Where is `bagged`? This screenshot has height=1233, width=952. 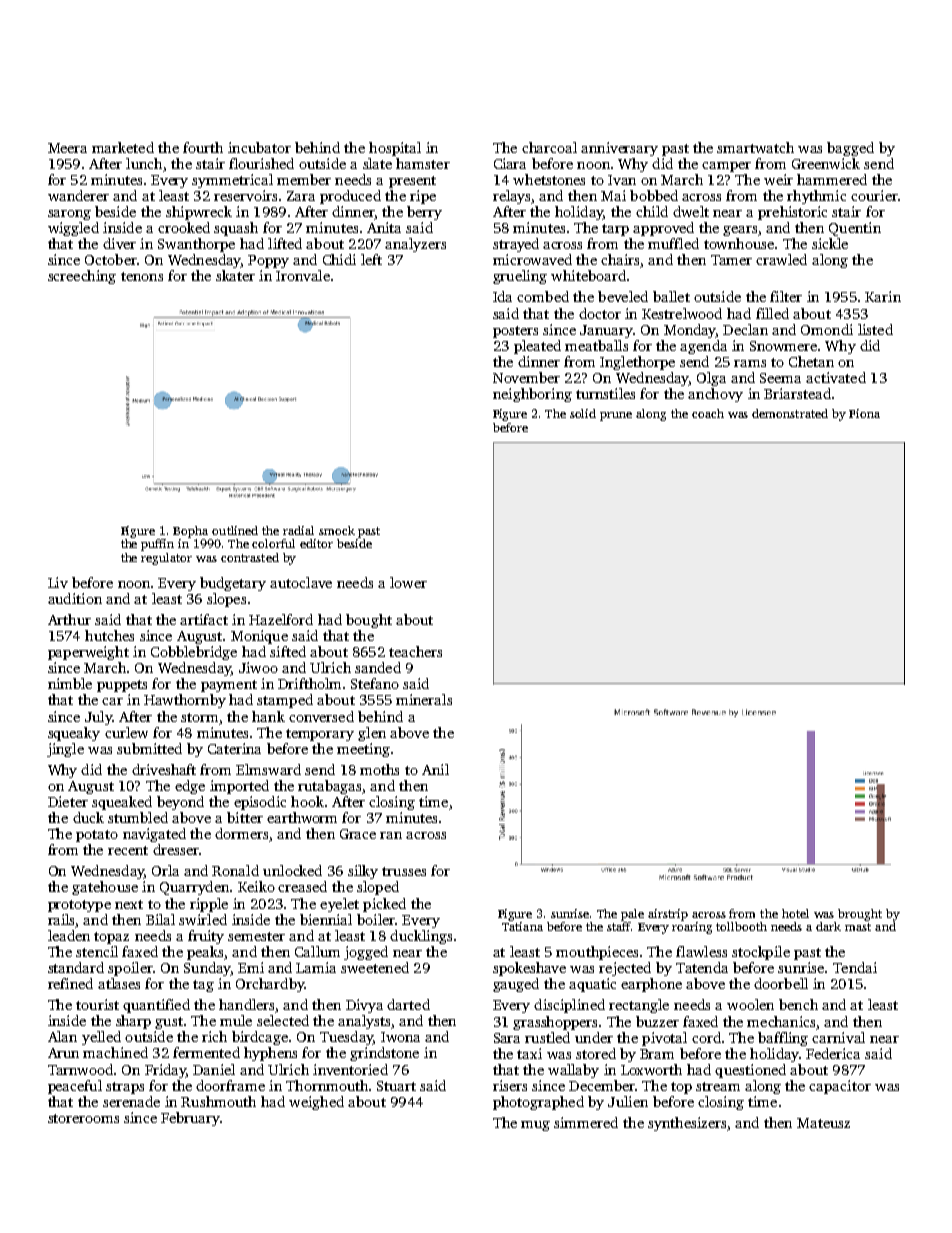
bagged is located at coordinates (850, 149).
